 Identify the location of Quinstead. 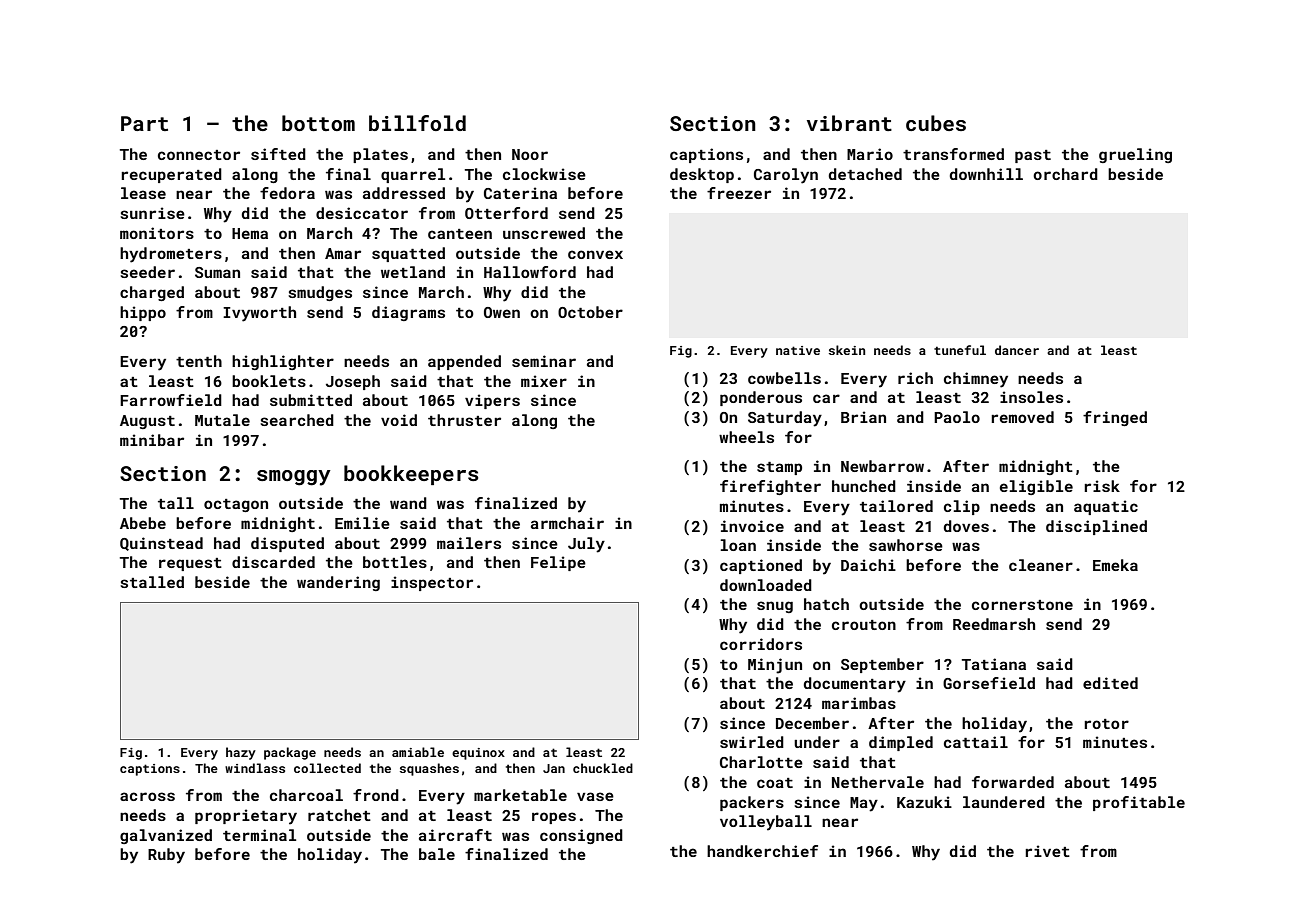
(161, 544).
